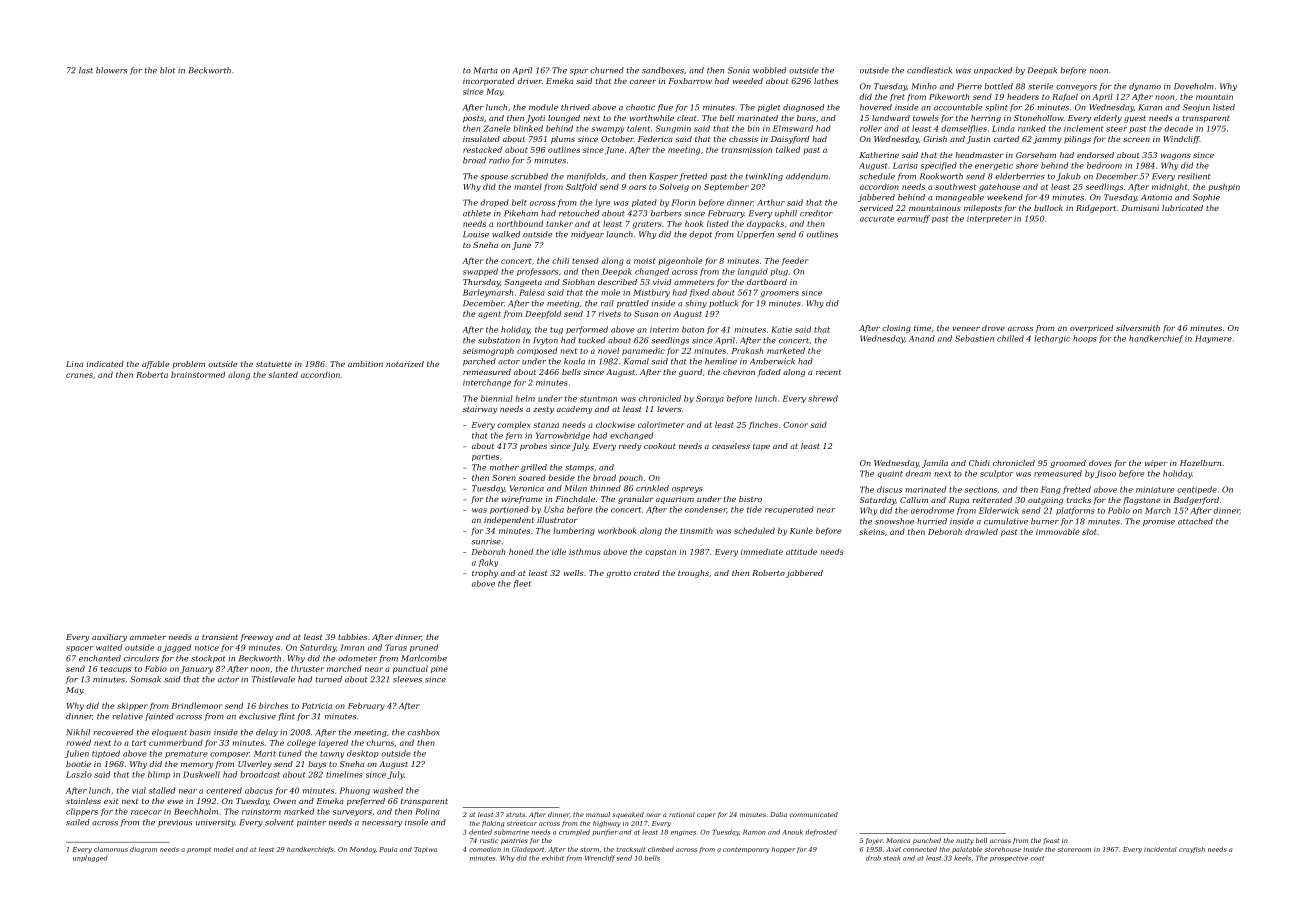  I want to click on sunrise, so click(486, 541).
